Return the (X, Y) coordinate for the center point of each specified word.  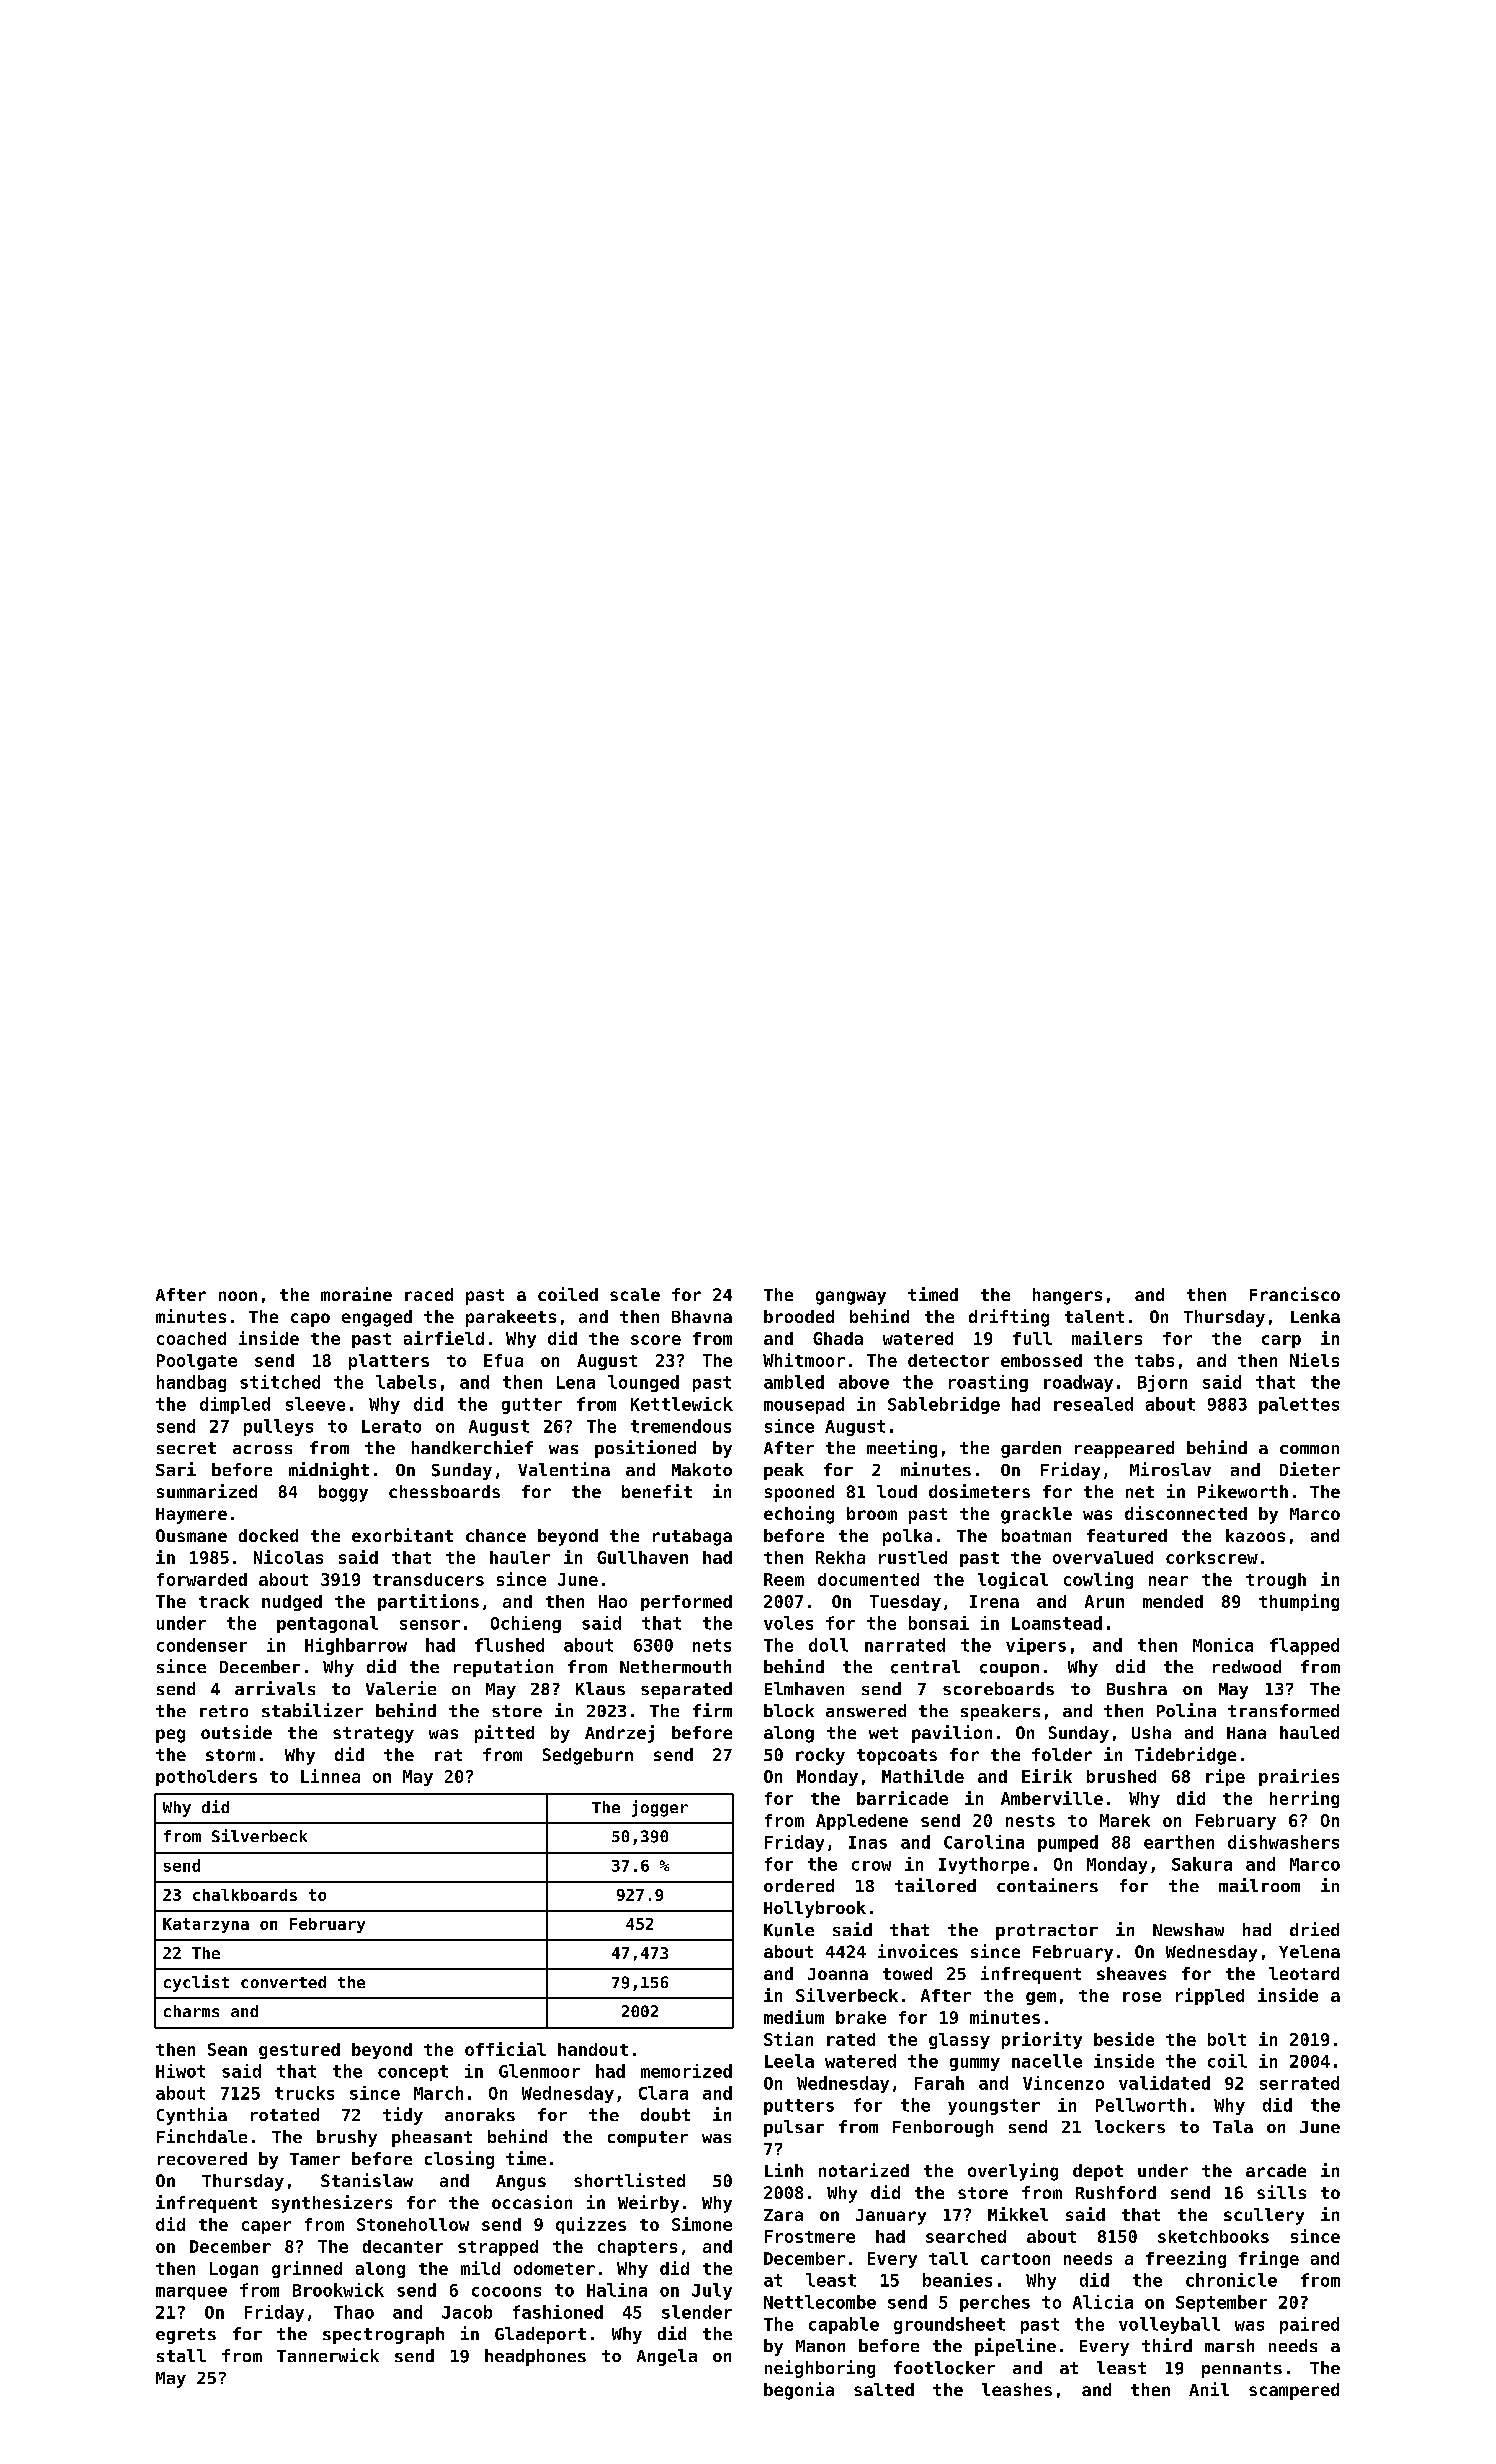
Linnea (330, 1776)
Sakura (1202, 1864)
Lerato (391, 1426)
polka (907, 1537)
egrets (186, 2336)
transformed (1283, 1710)
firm (712, 1710)
